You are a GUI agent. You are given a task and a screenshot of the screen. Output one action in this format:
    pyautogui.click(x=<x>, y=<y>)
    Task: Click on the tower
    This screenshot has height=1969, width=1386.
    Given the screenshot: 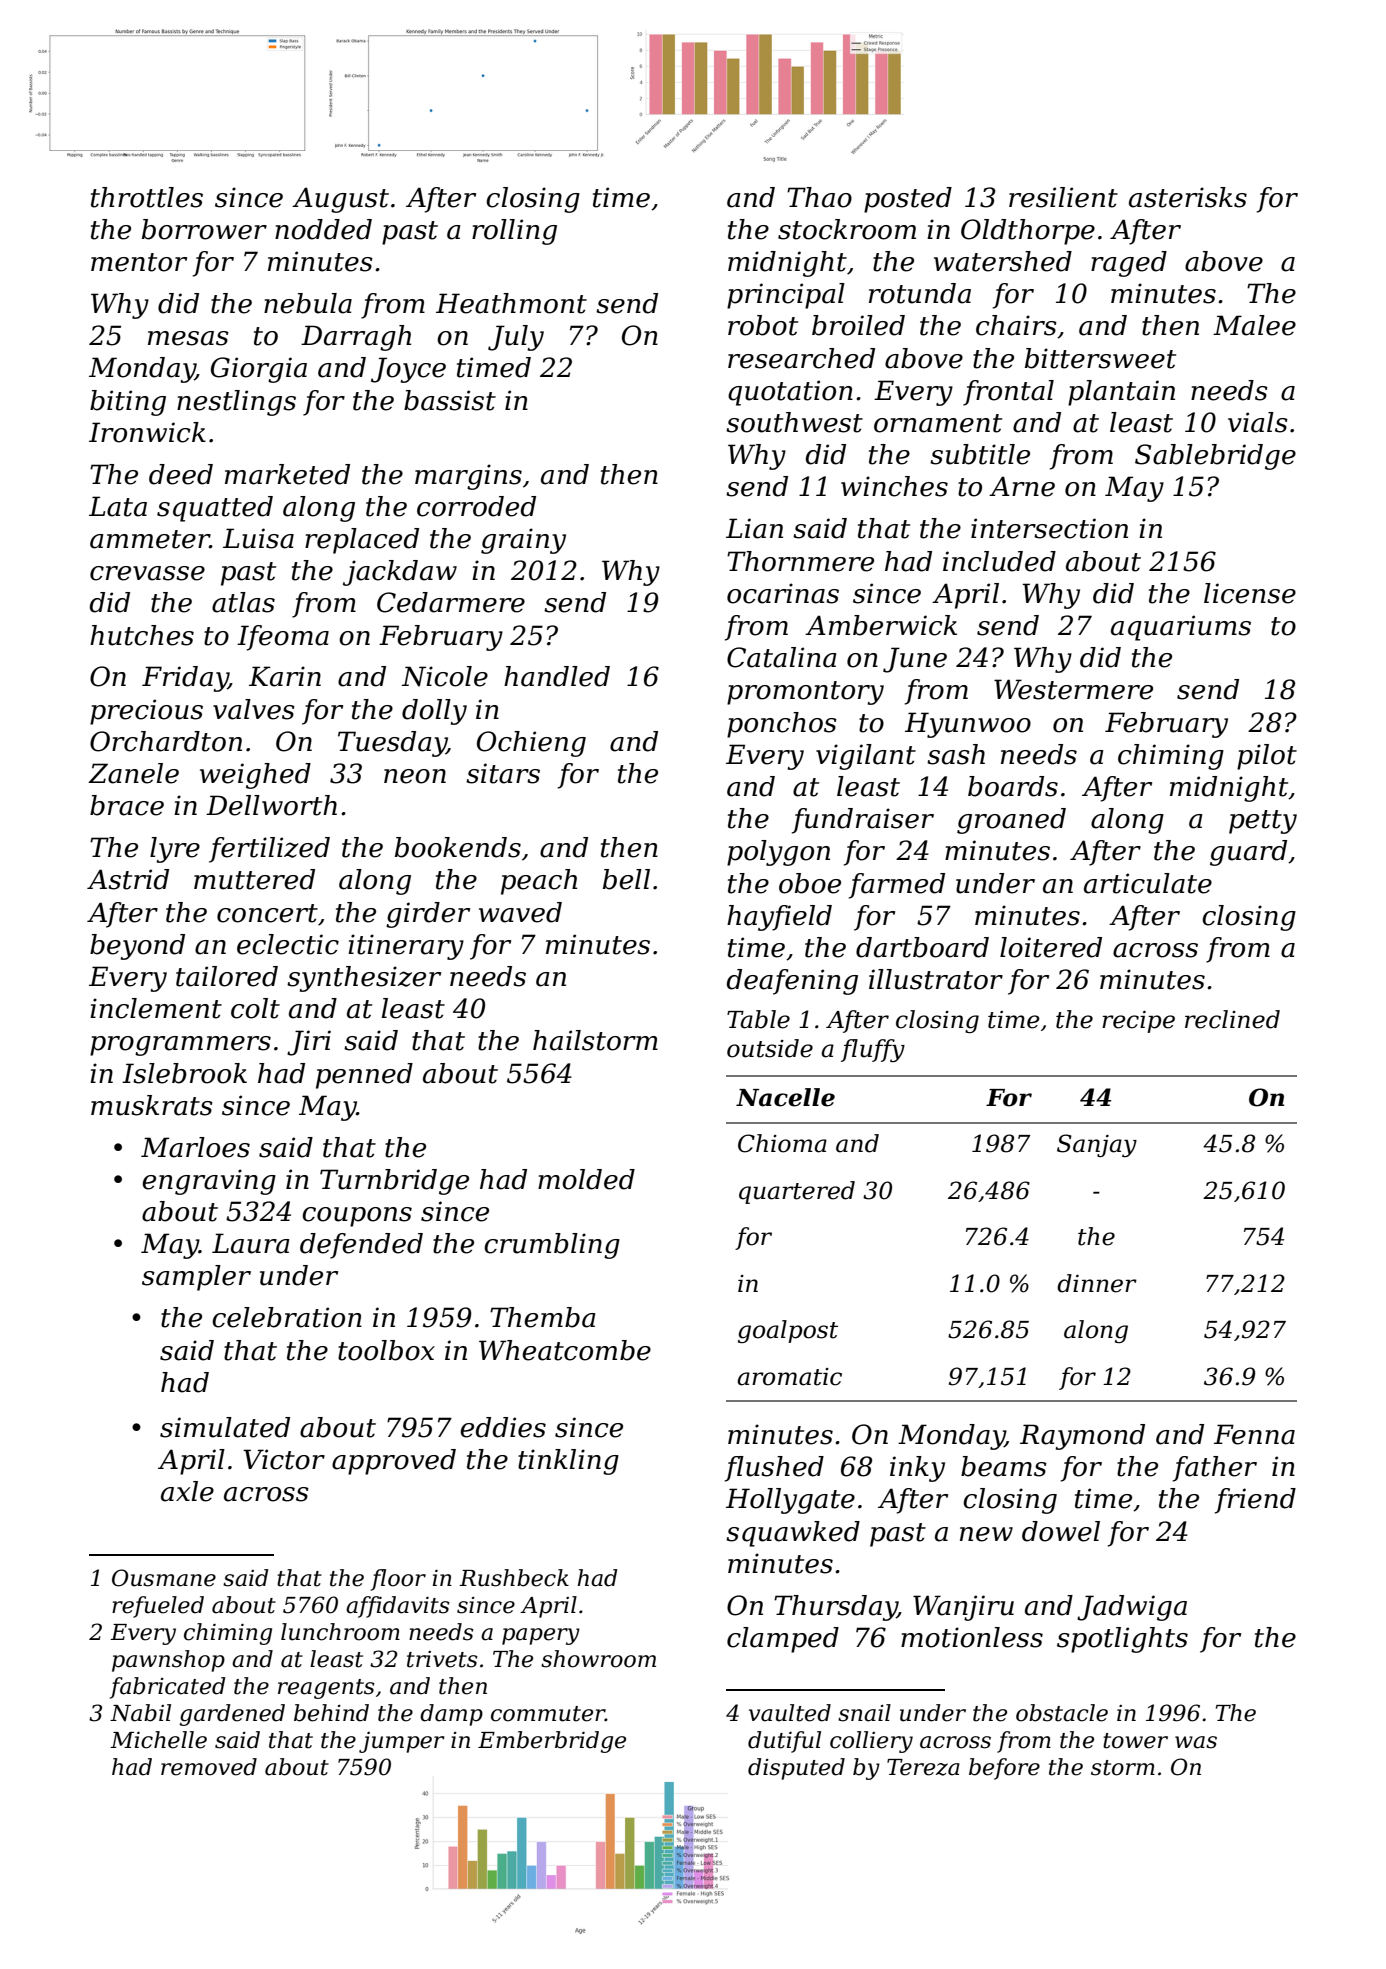 What is the action you would take?
    pyautogui.click(x=1135, y=1741)
